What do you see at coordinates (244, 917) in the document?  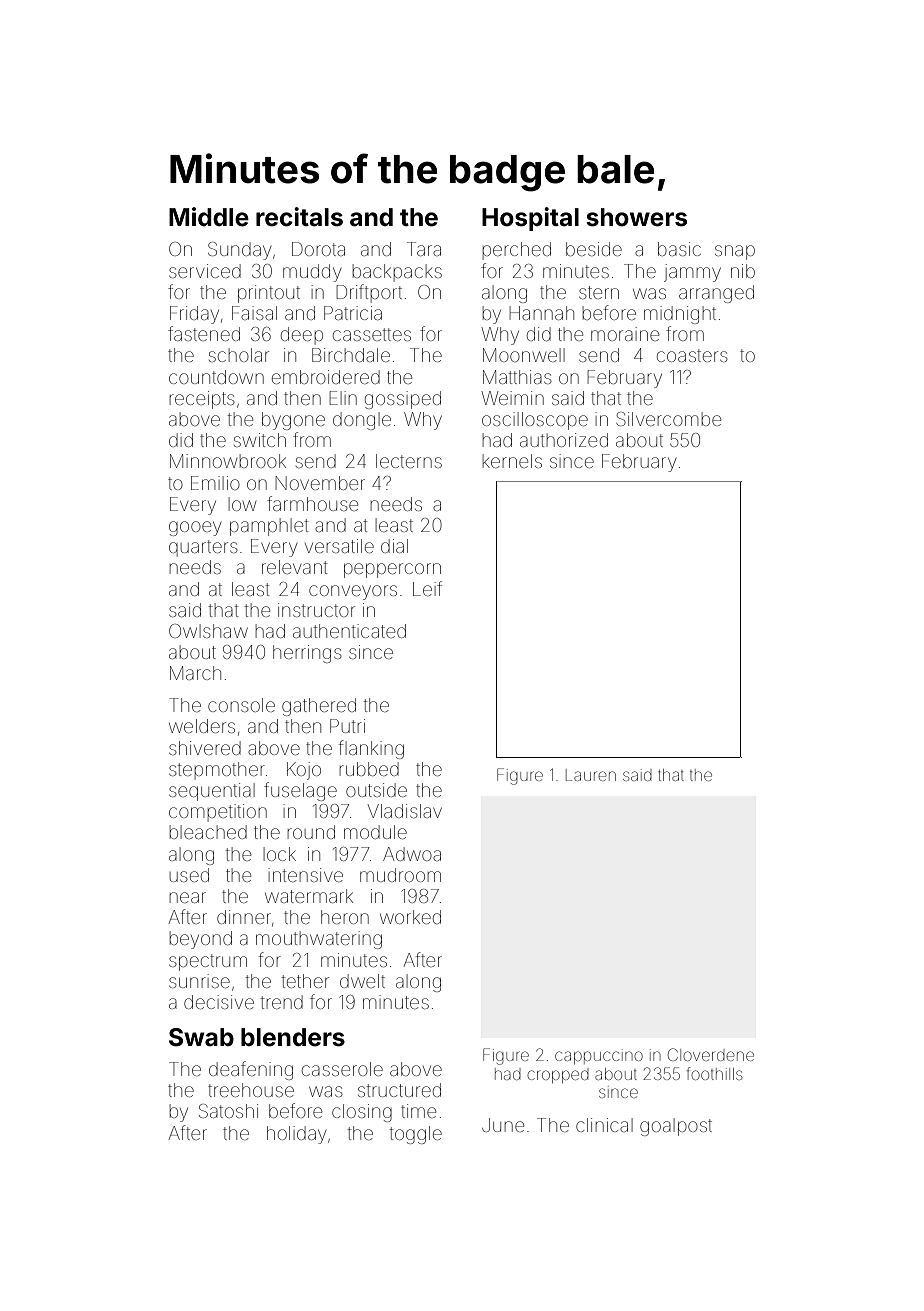 I see `dinner` at bounding box center [244, 917].
